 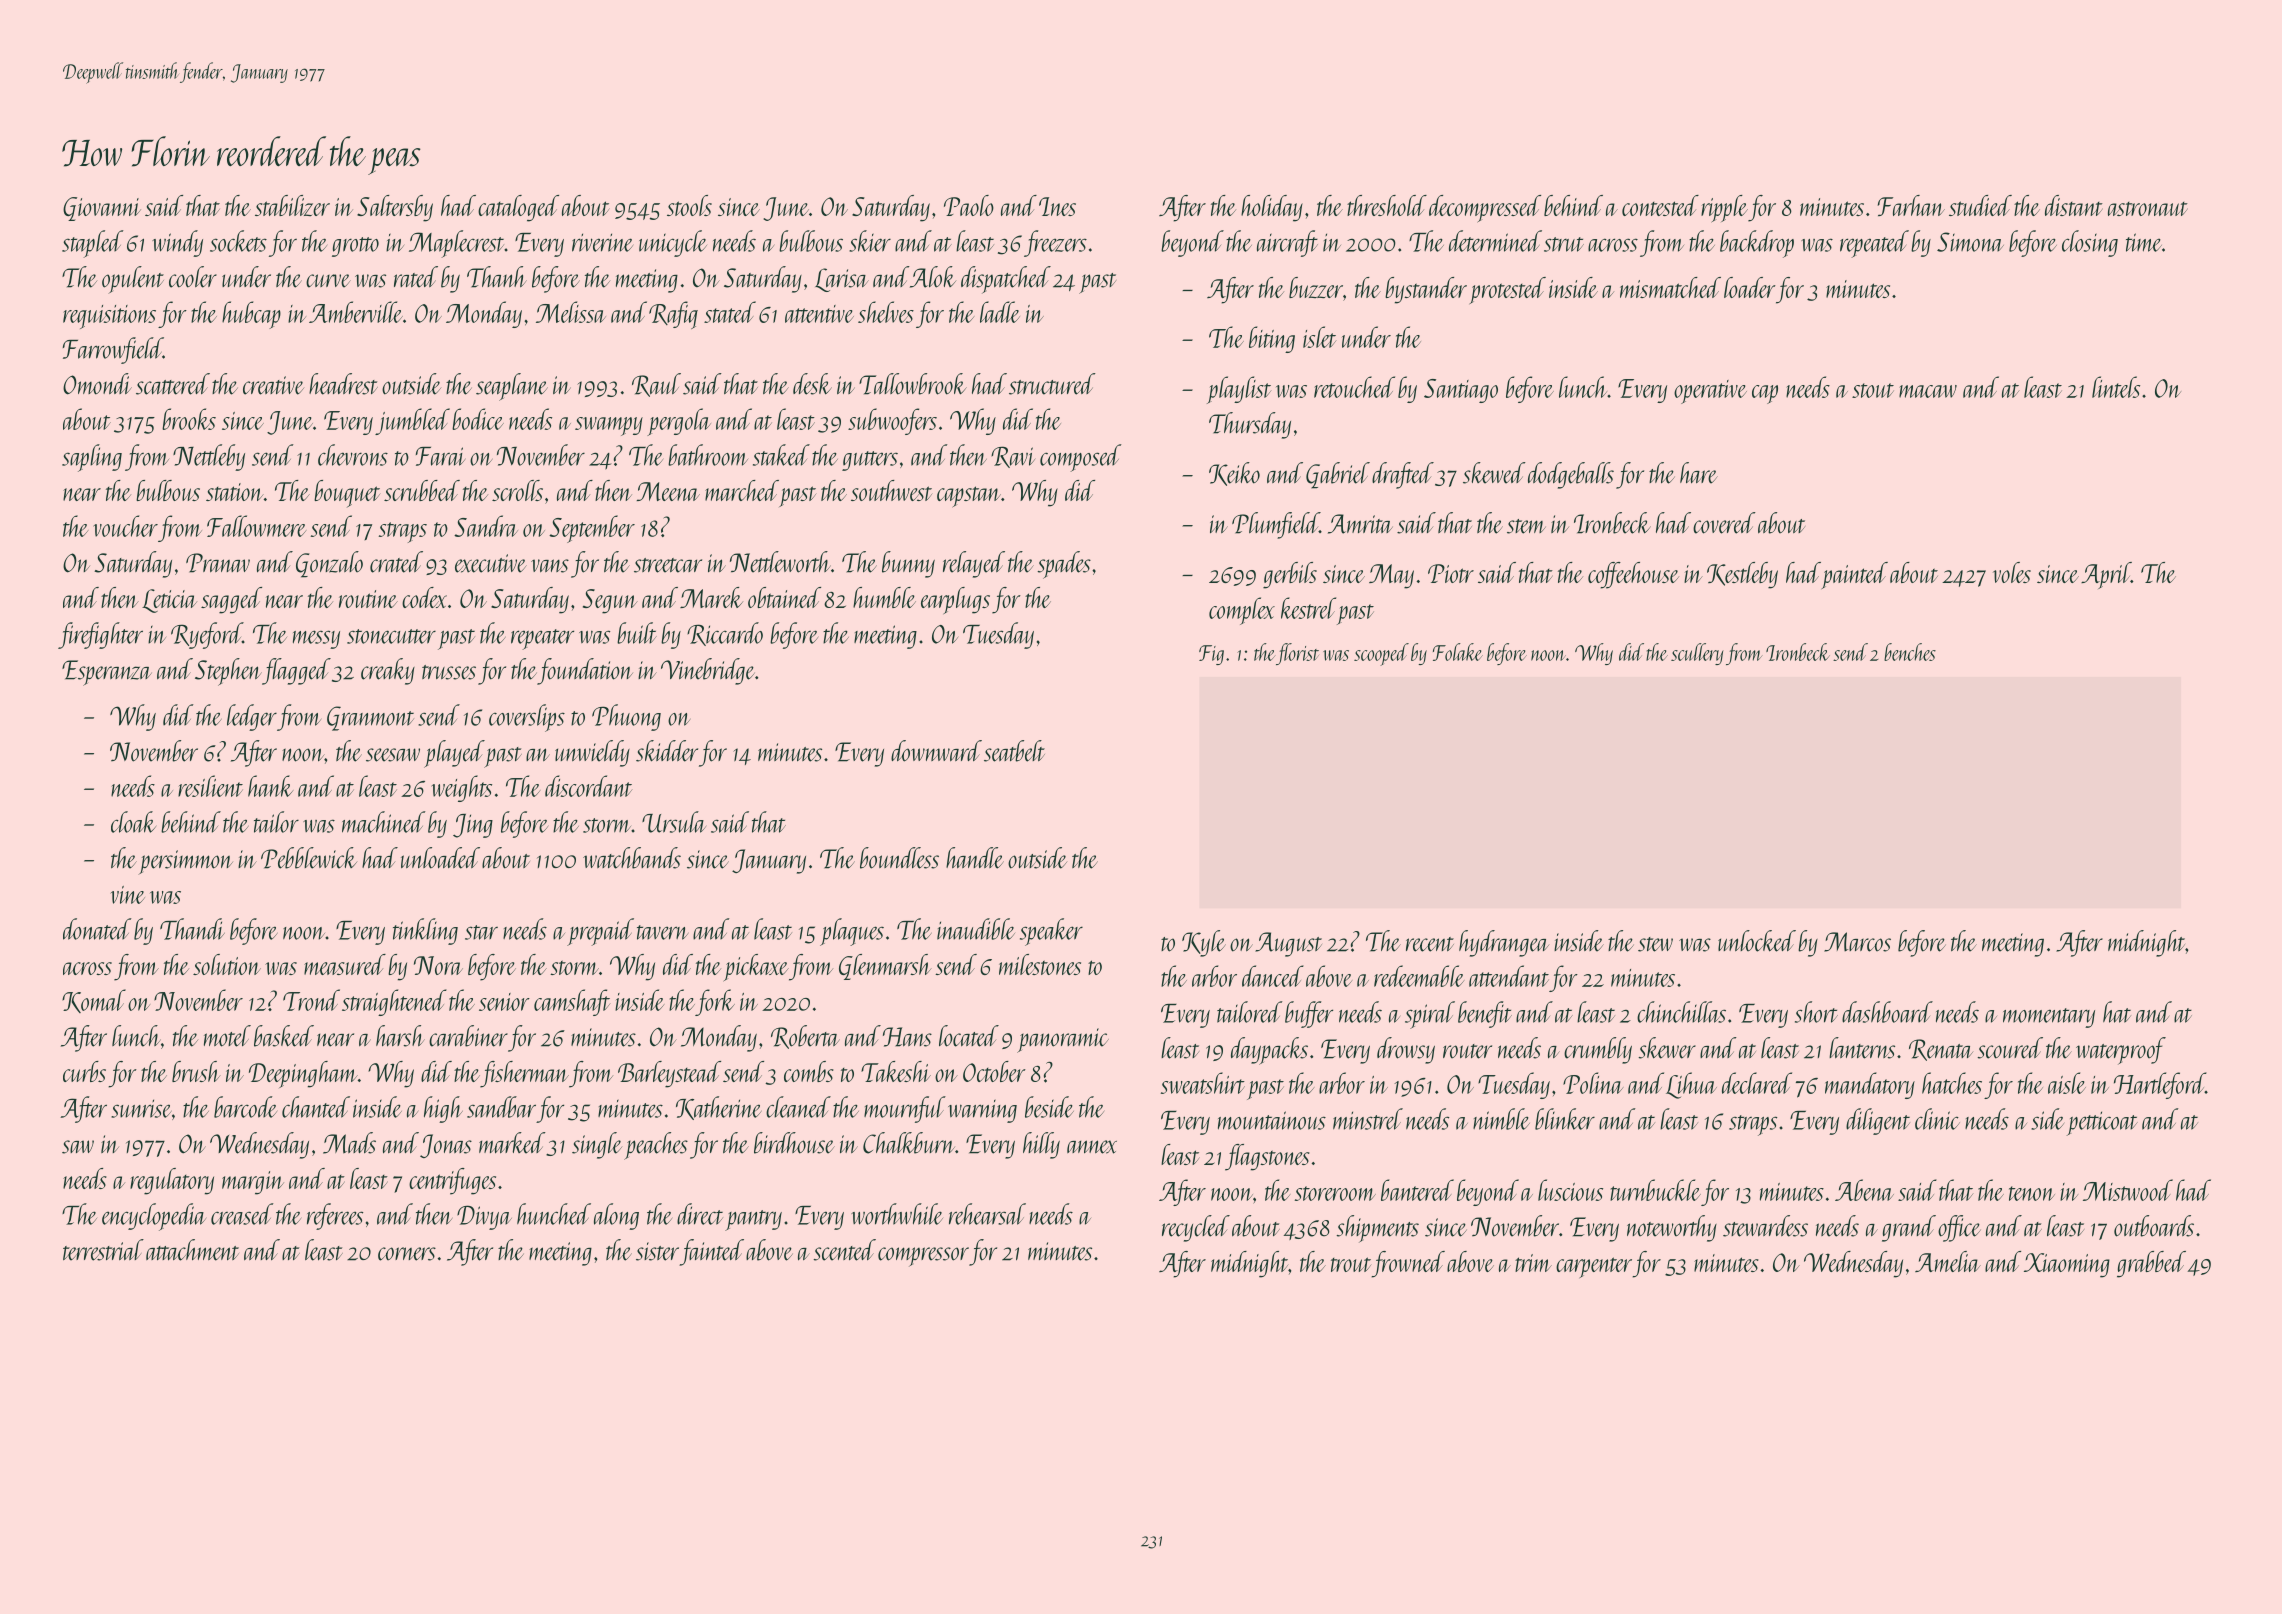 What do you see at coordinates (1013, 457) in the screenshot?
I see `Ravi` at bounding box center [1013, 457].
